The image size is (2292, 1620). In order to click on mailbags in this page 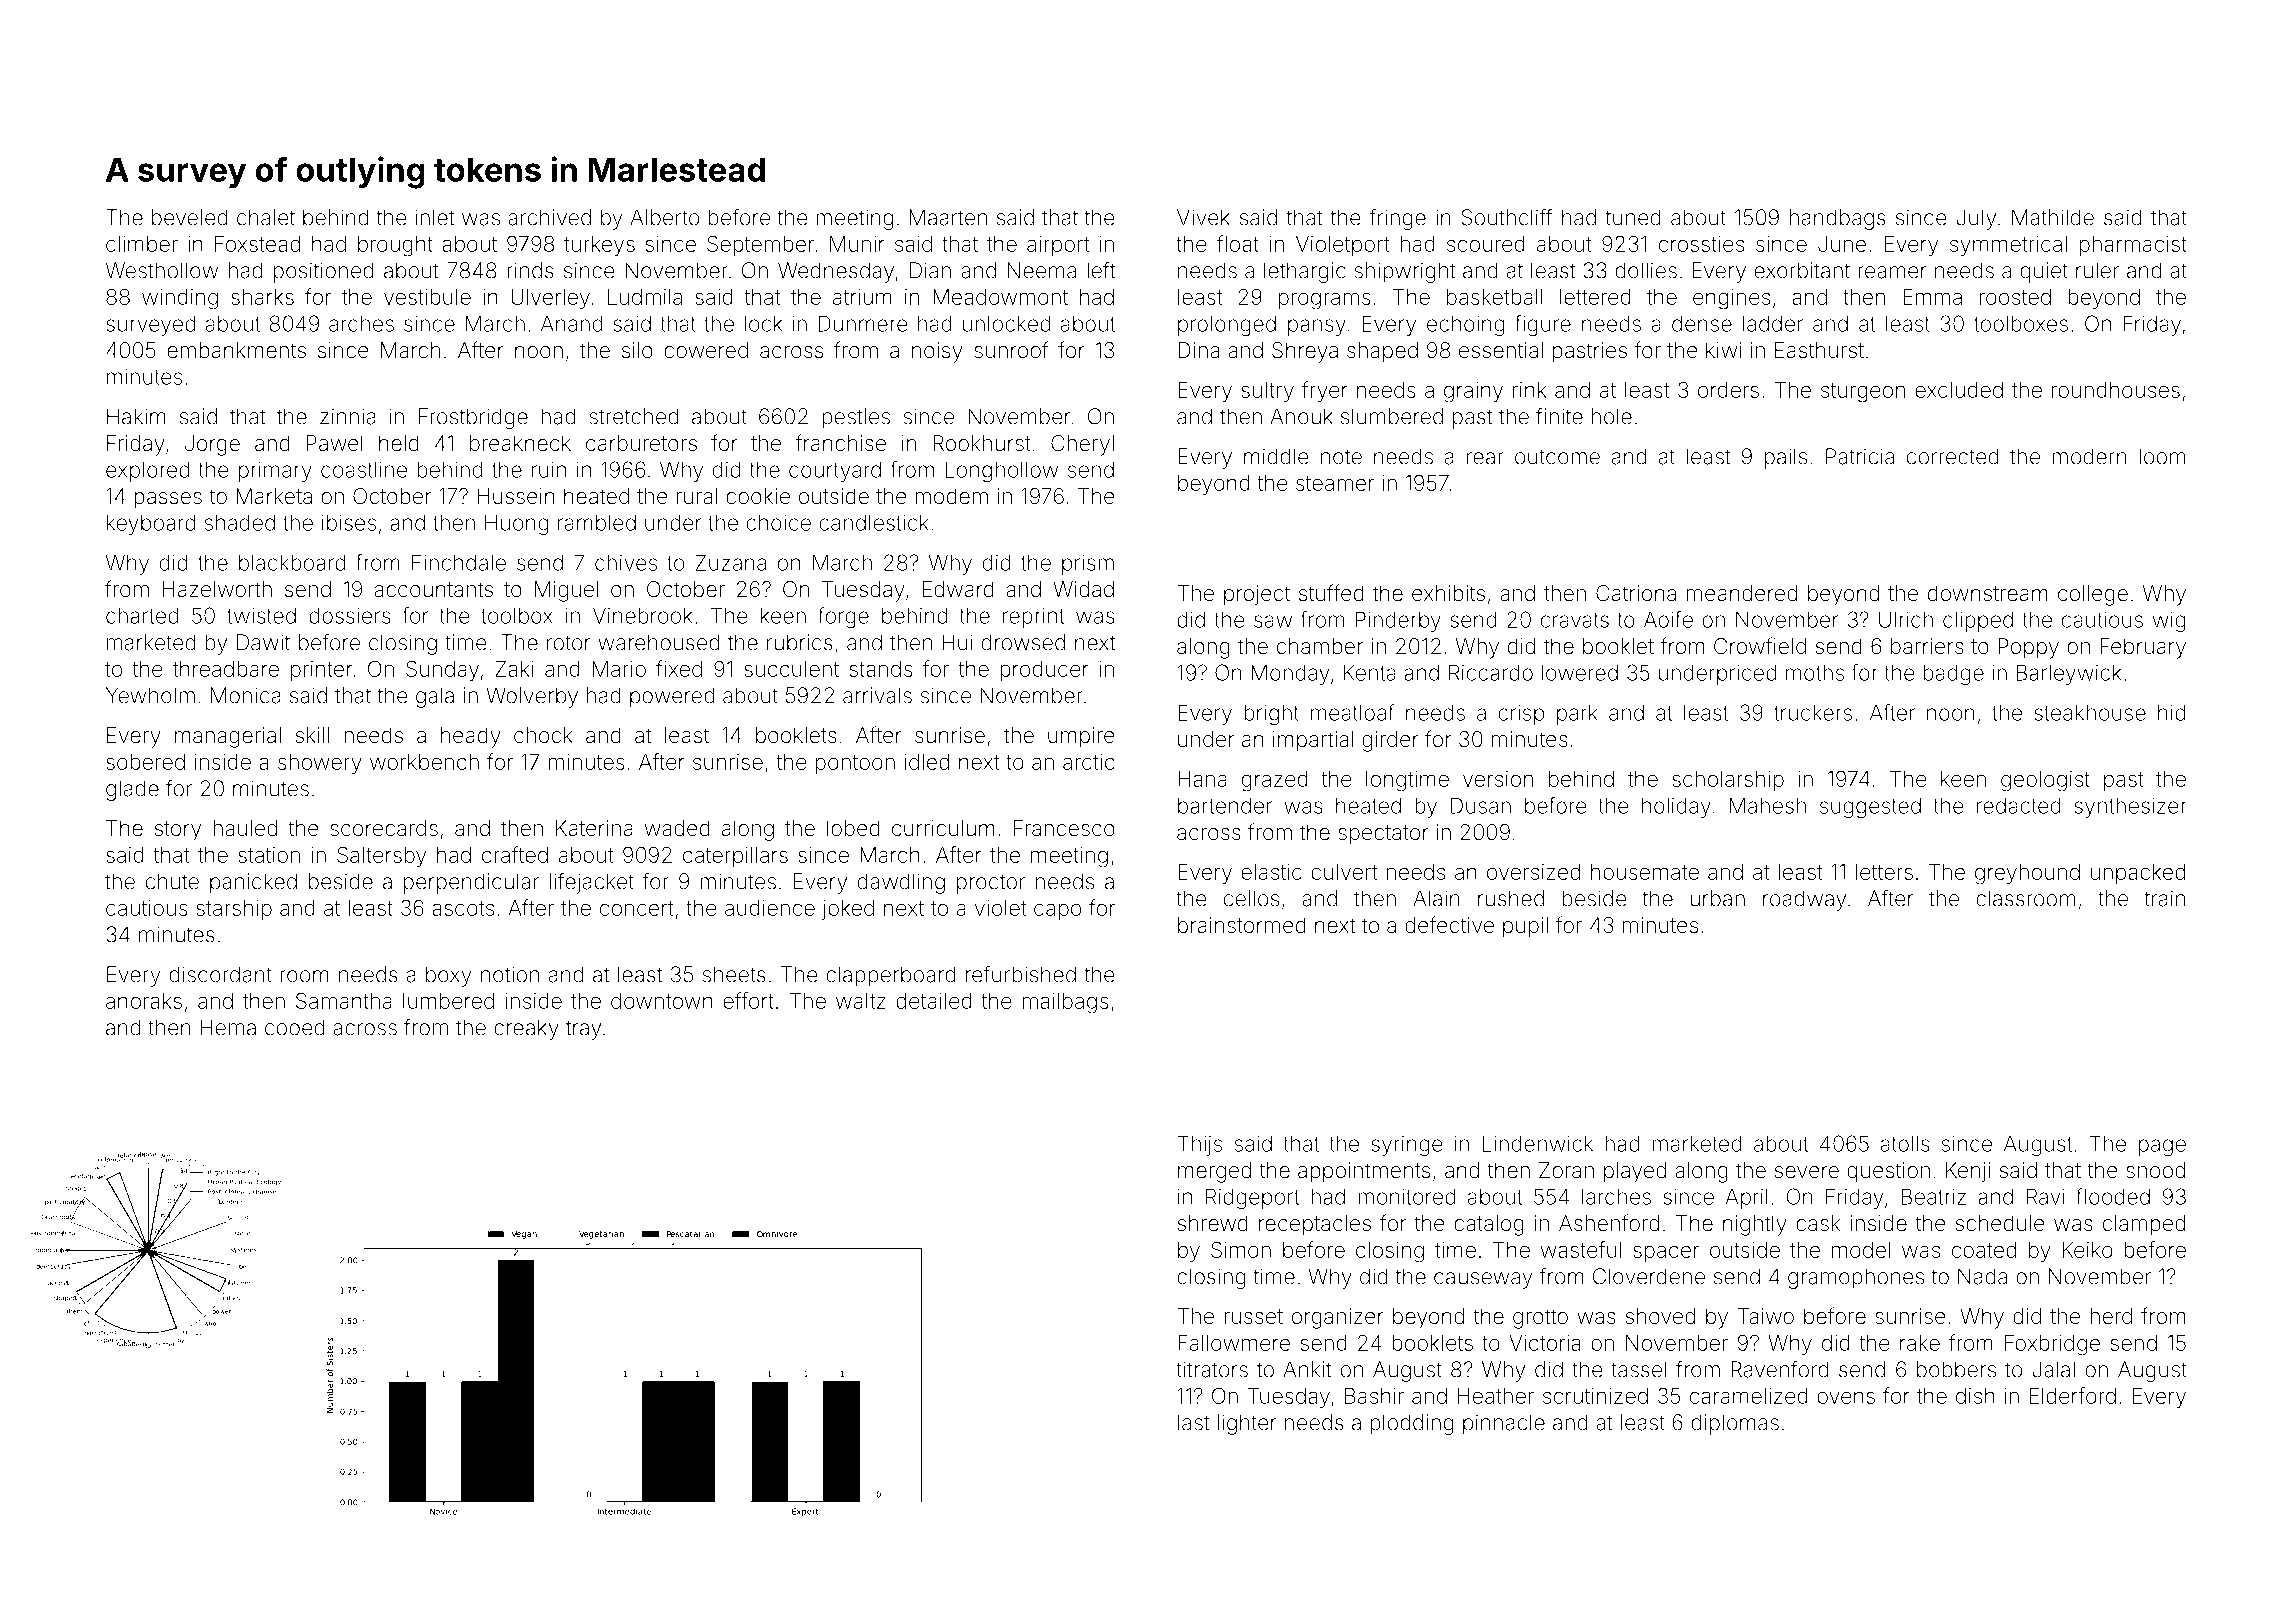, I will do `click(1065, 1003)`.
